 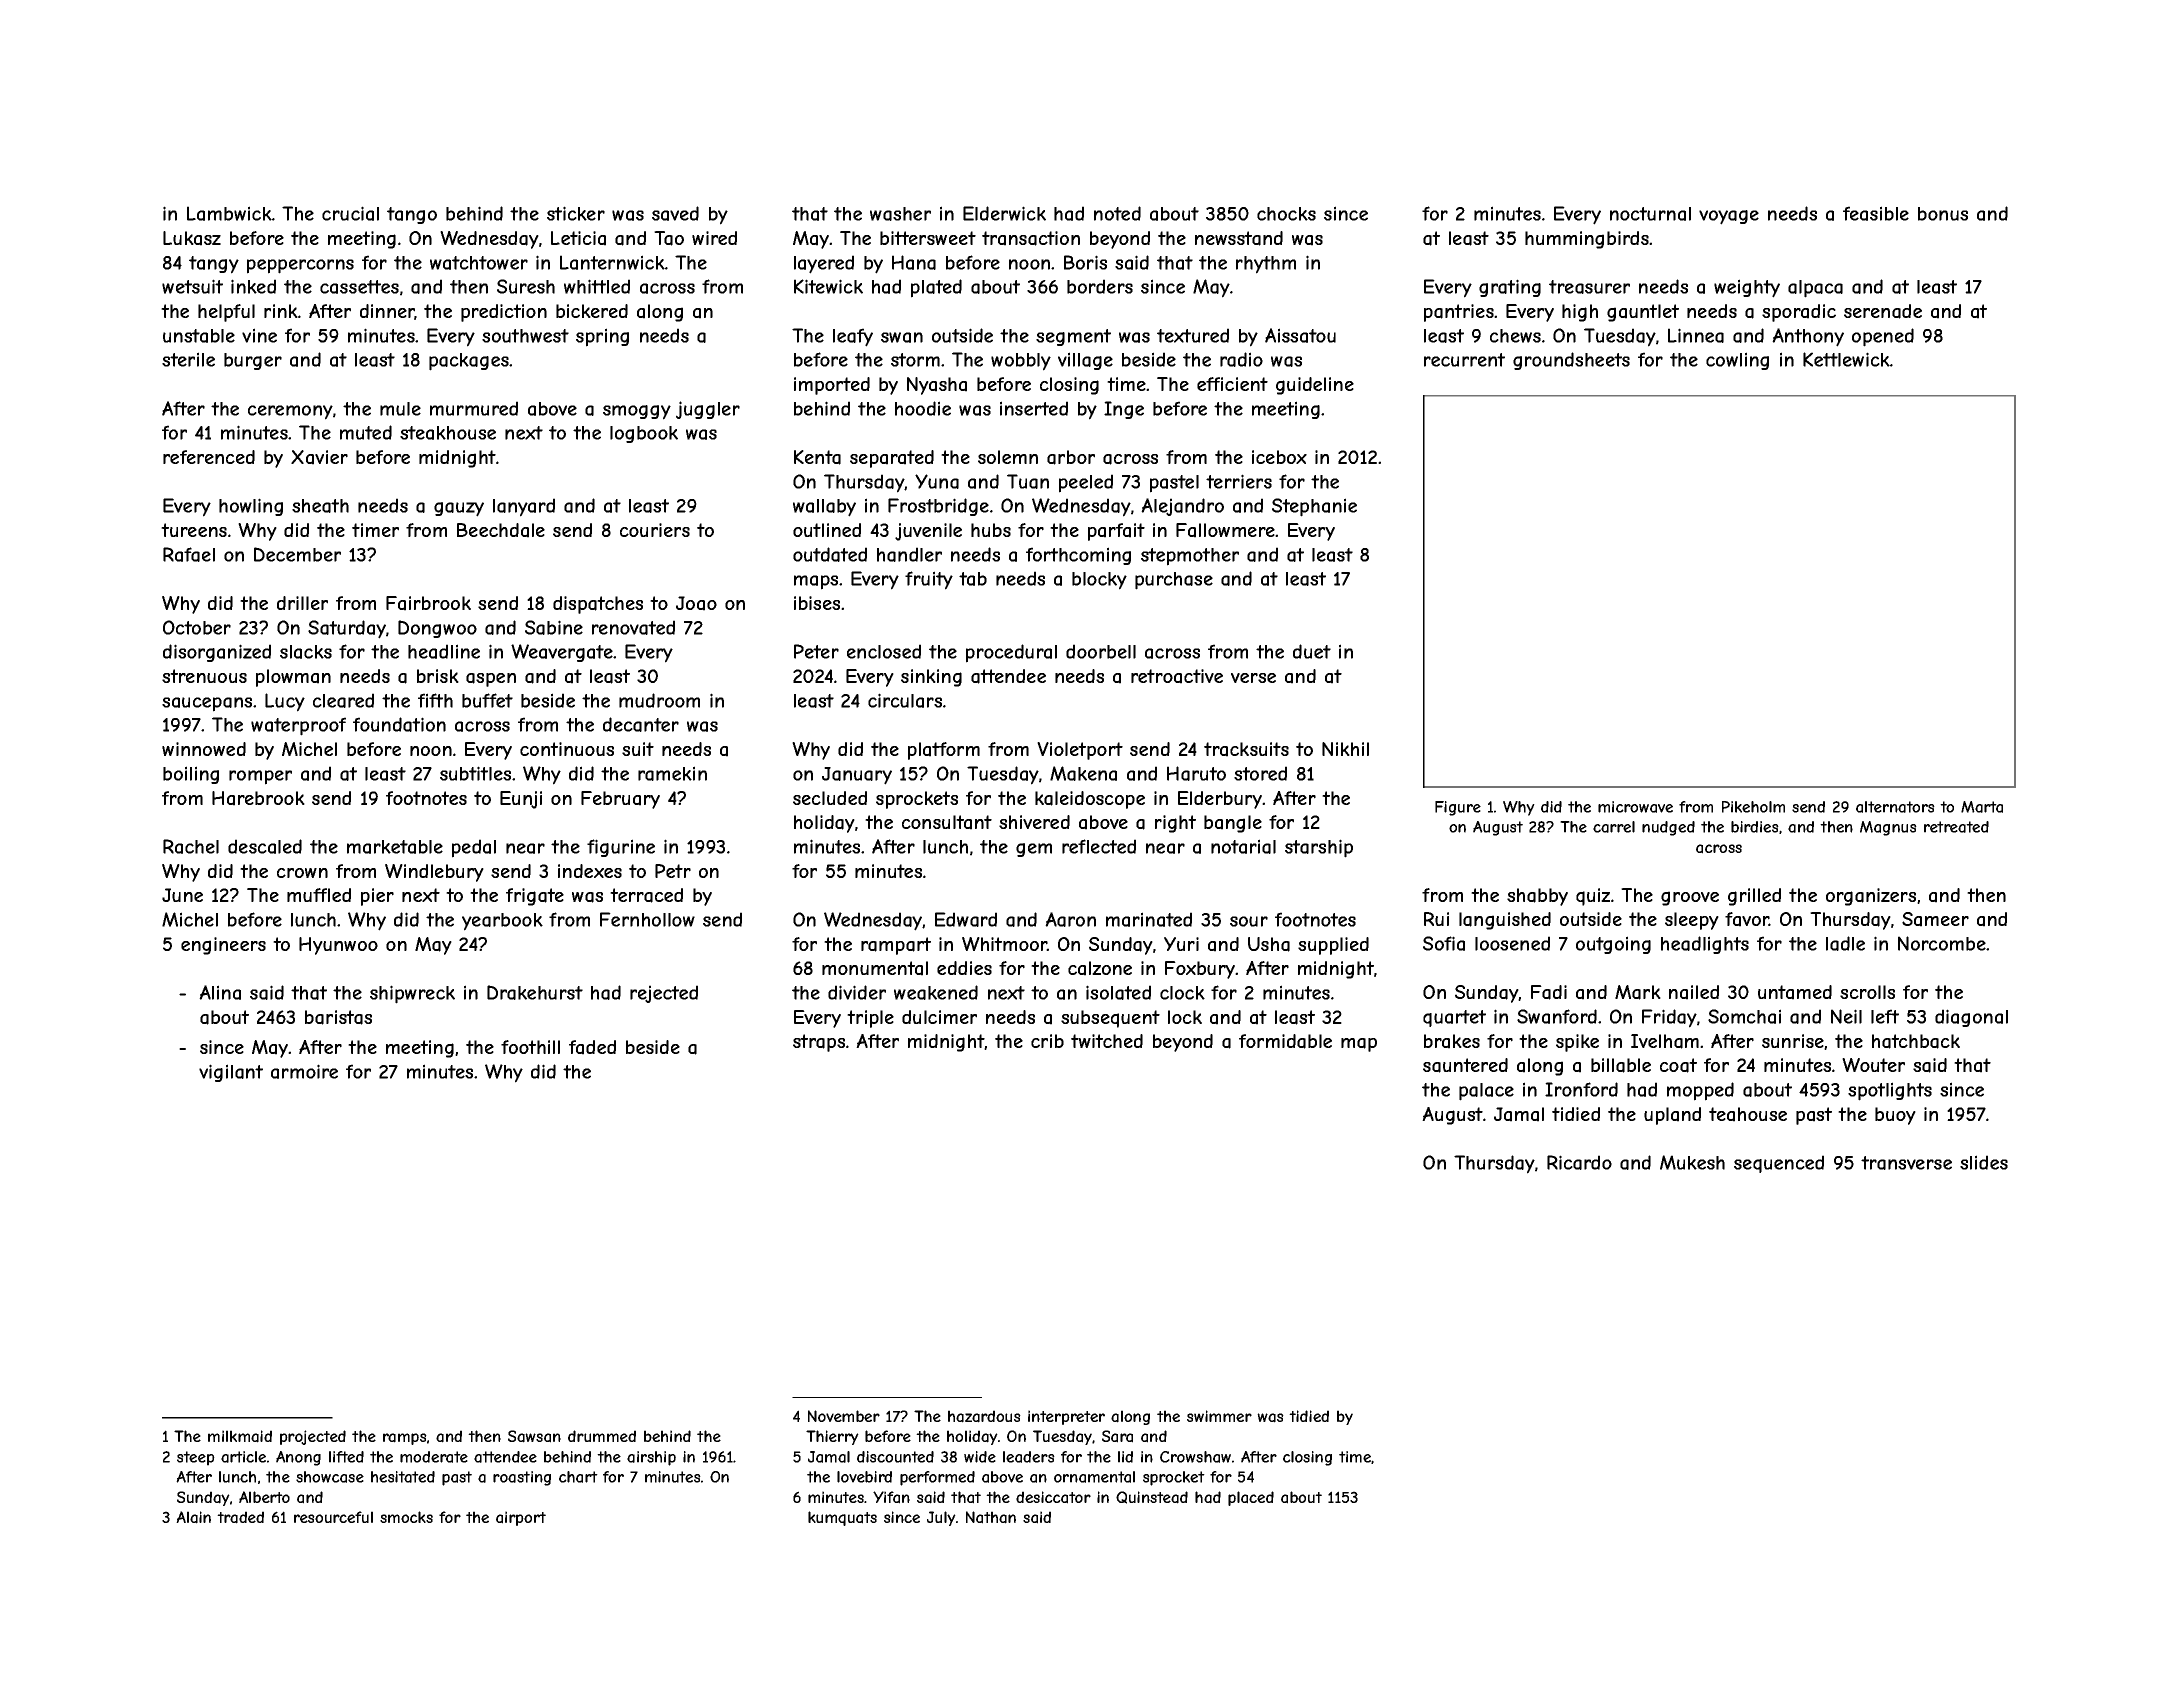 I want to click on plated, so click(x=936, y=288).
